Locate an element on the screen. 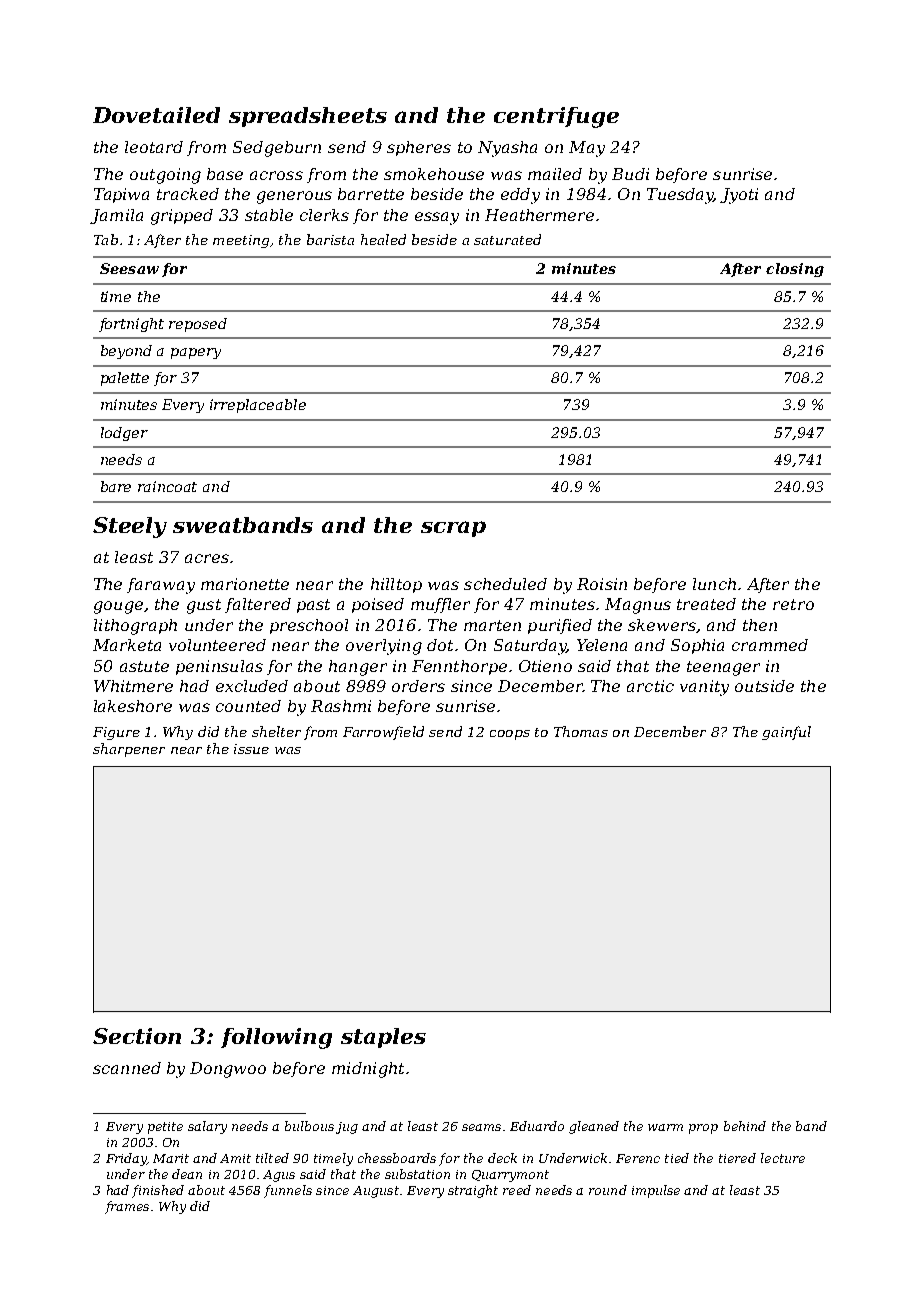 The image size is (924, 1314). Section is located at coordinates (137, 1036).
